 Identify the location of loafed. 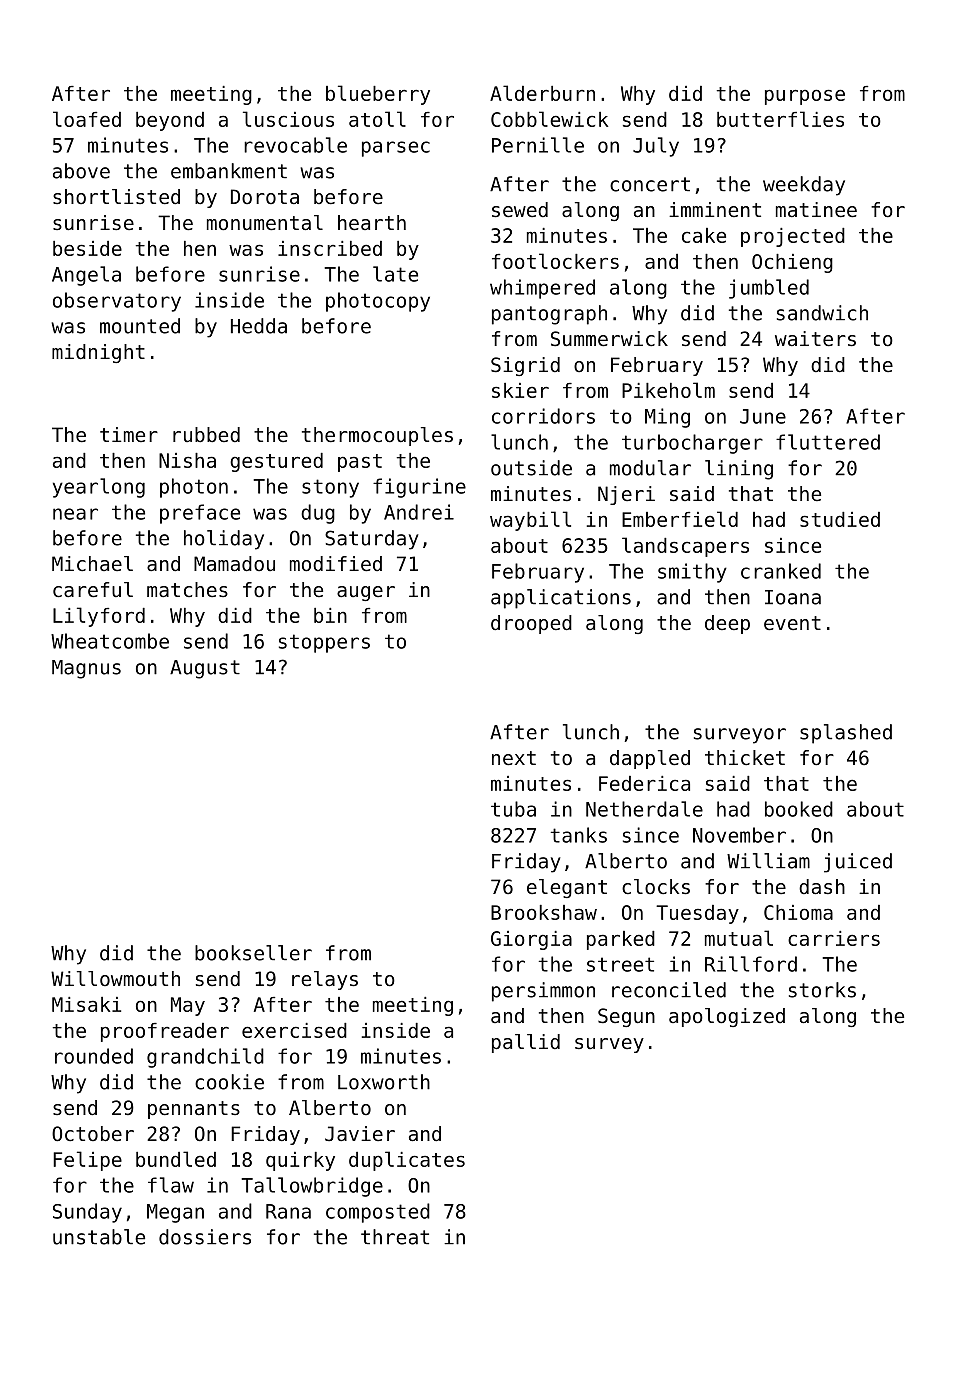
(87, 119).
